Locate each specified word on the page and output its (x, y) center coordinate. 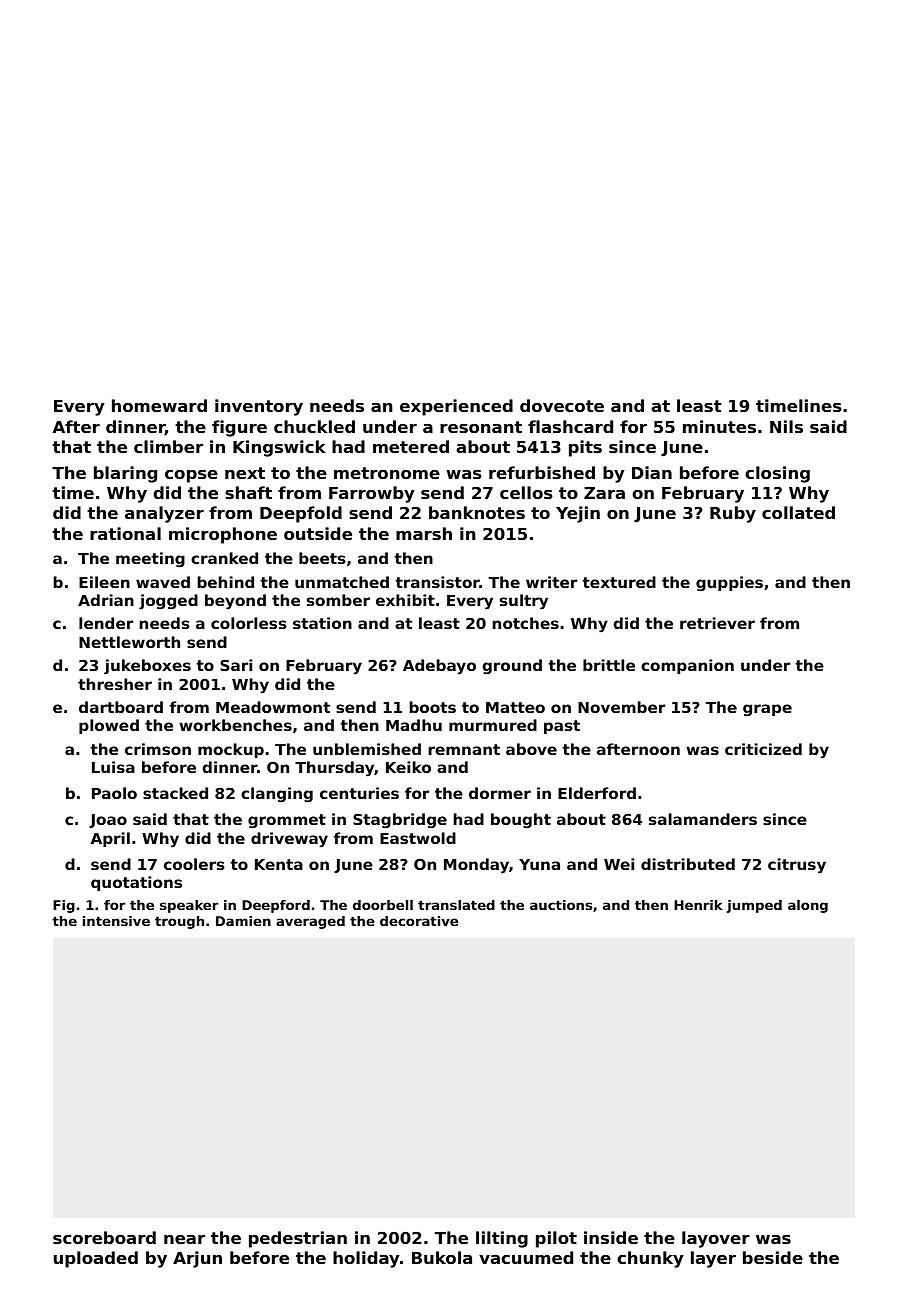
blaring (125, 474)
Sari (236, 665)
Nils (786, 426)
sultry (524, 602)
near (184, 1239)
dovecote (562, 405)
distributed (688, 864)
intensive (116, 921)
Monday (476, 866)
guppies (729, 584)
